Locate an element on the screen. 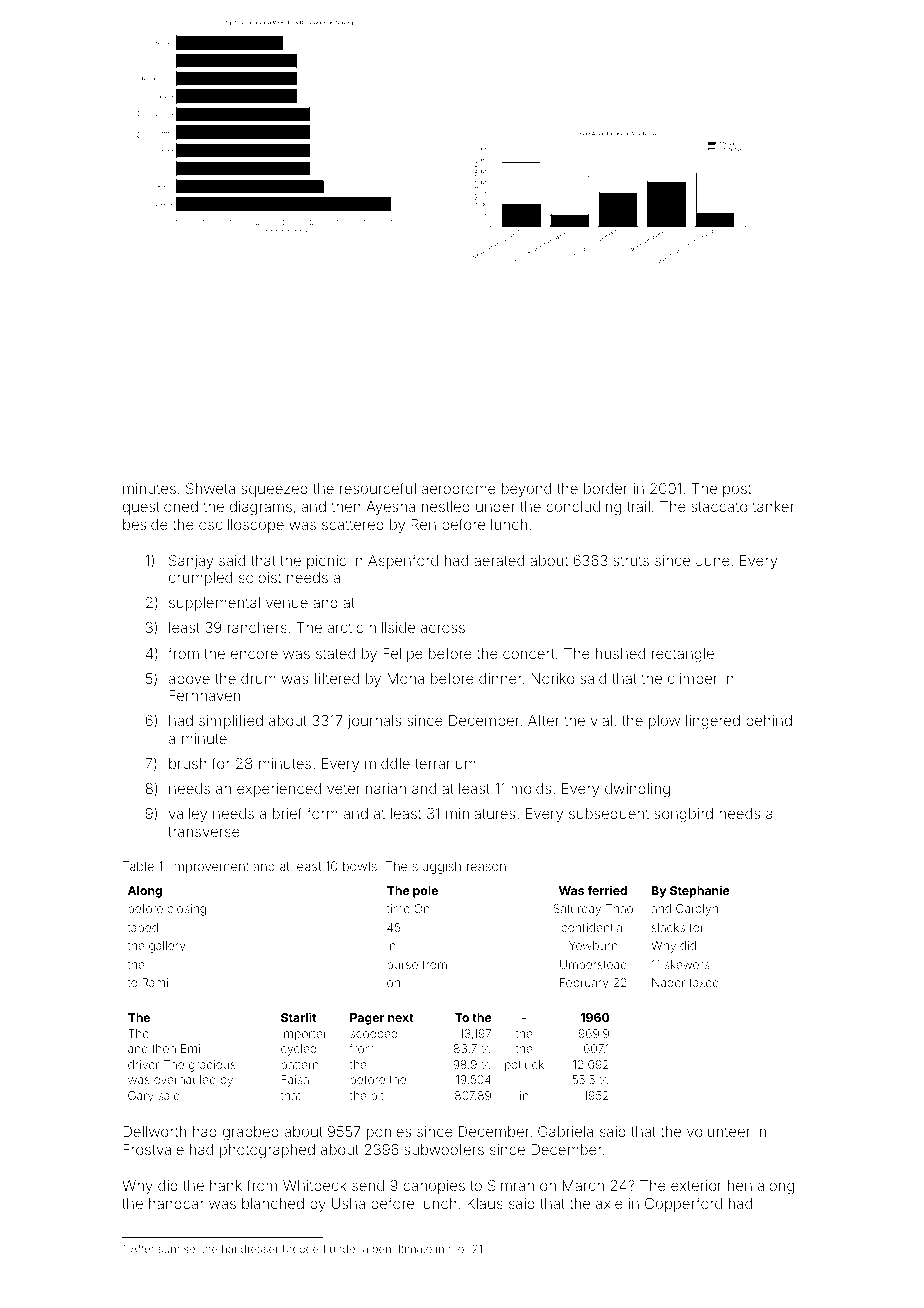  purse is located at coordinates (402, 966).
